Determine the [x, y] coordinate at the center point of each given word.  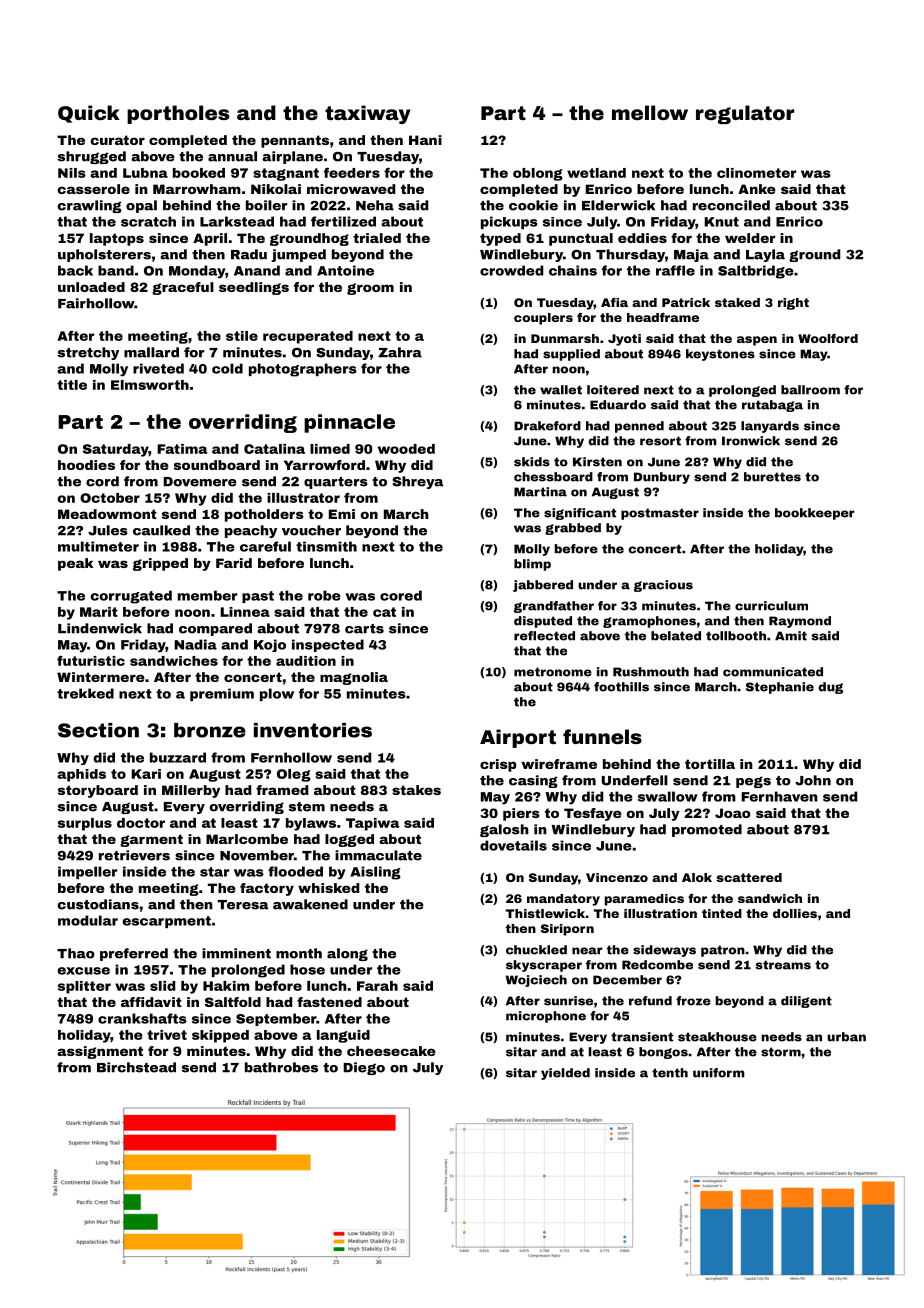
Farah [377, 986]
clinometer [756, 173]
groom [370, 289]
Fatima [182, 449]
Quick [89, 114]
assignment [100, 1052]
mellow [650, 112]
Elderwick [618, 205]
